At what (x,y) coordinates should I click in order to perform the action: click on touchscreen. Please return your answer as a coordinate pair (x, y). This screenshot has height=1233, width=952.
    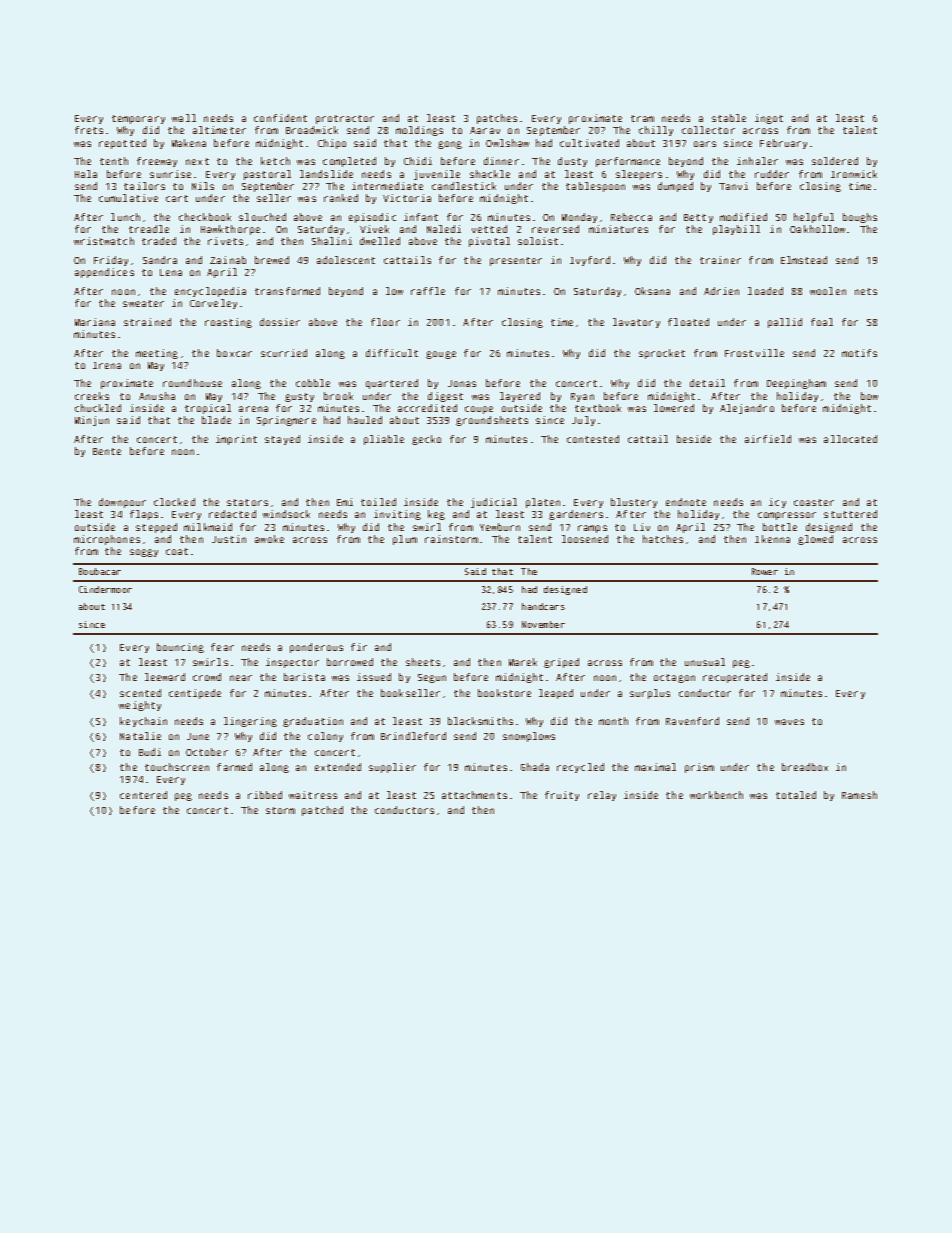
    Looking at the image, I should click on (177, 767).
